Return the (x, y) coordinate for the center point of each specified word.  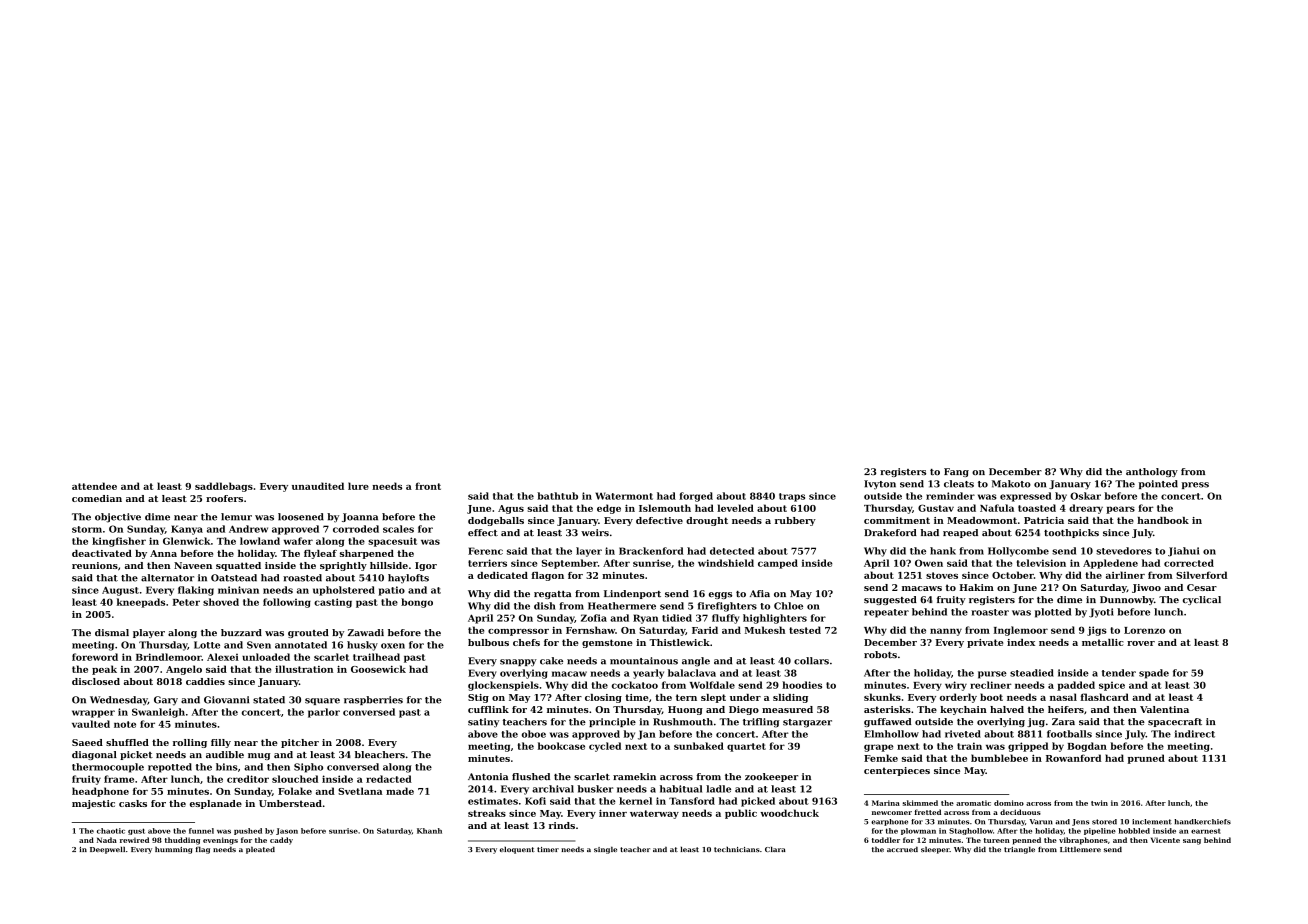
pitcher (300, 743)
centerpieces (897, 771)
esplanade (216, 804)
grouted (308, 633)
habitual (681, 789)
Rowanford (1073, 758)
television (1041, 563)
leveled (735, 508)
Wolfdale (712, 685)
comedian (97, 498)
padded (1076, 686)
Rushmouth (683, 722)
